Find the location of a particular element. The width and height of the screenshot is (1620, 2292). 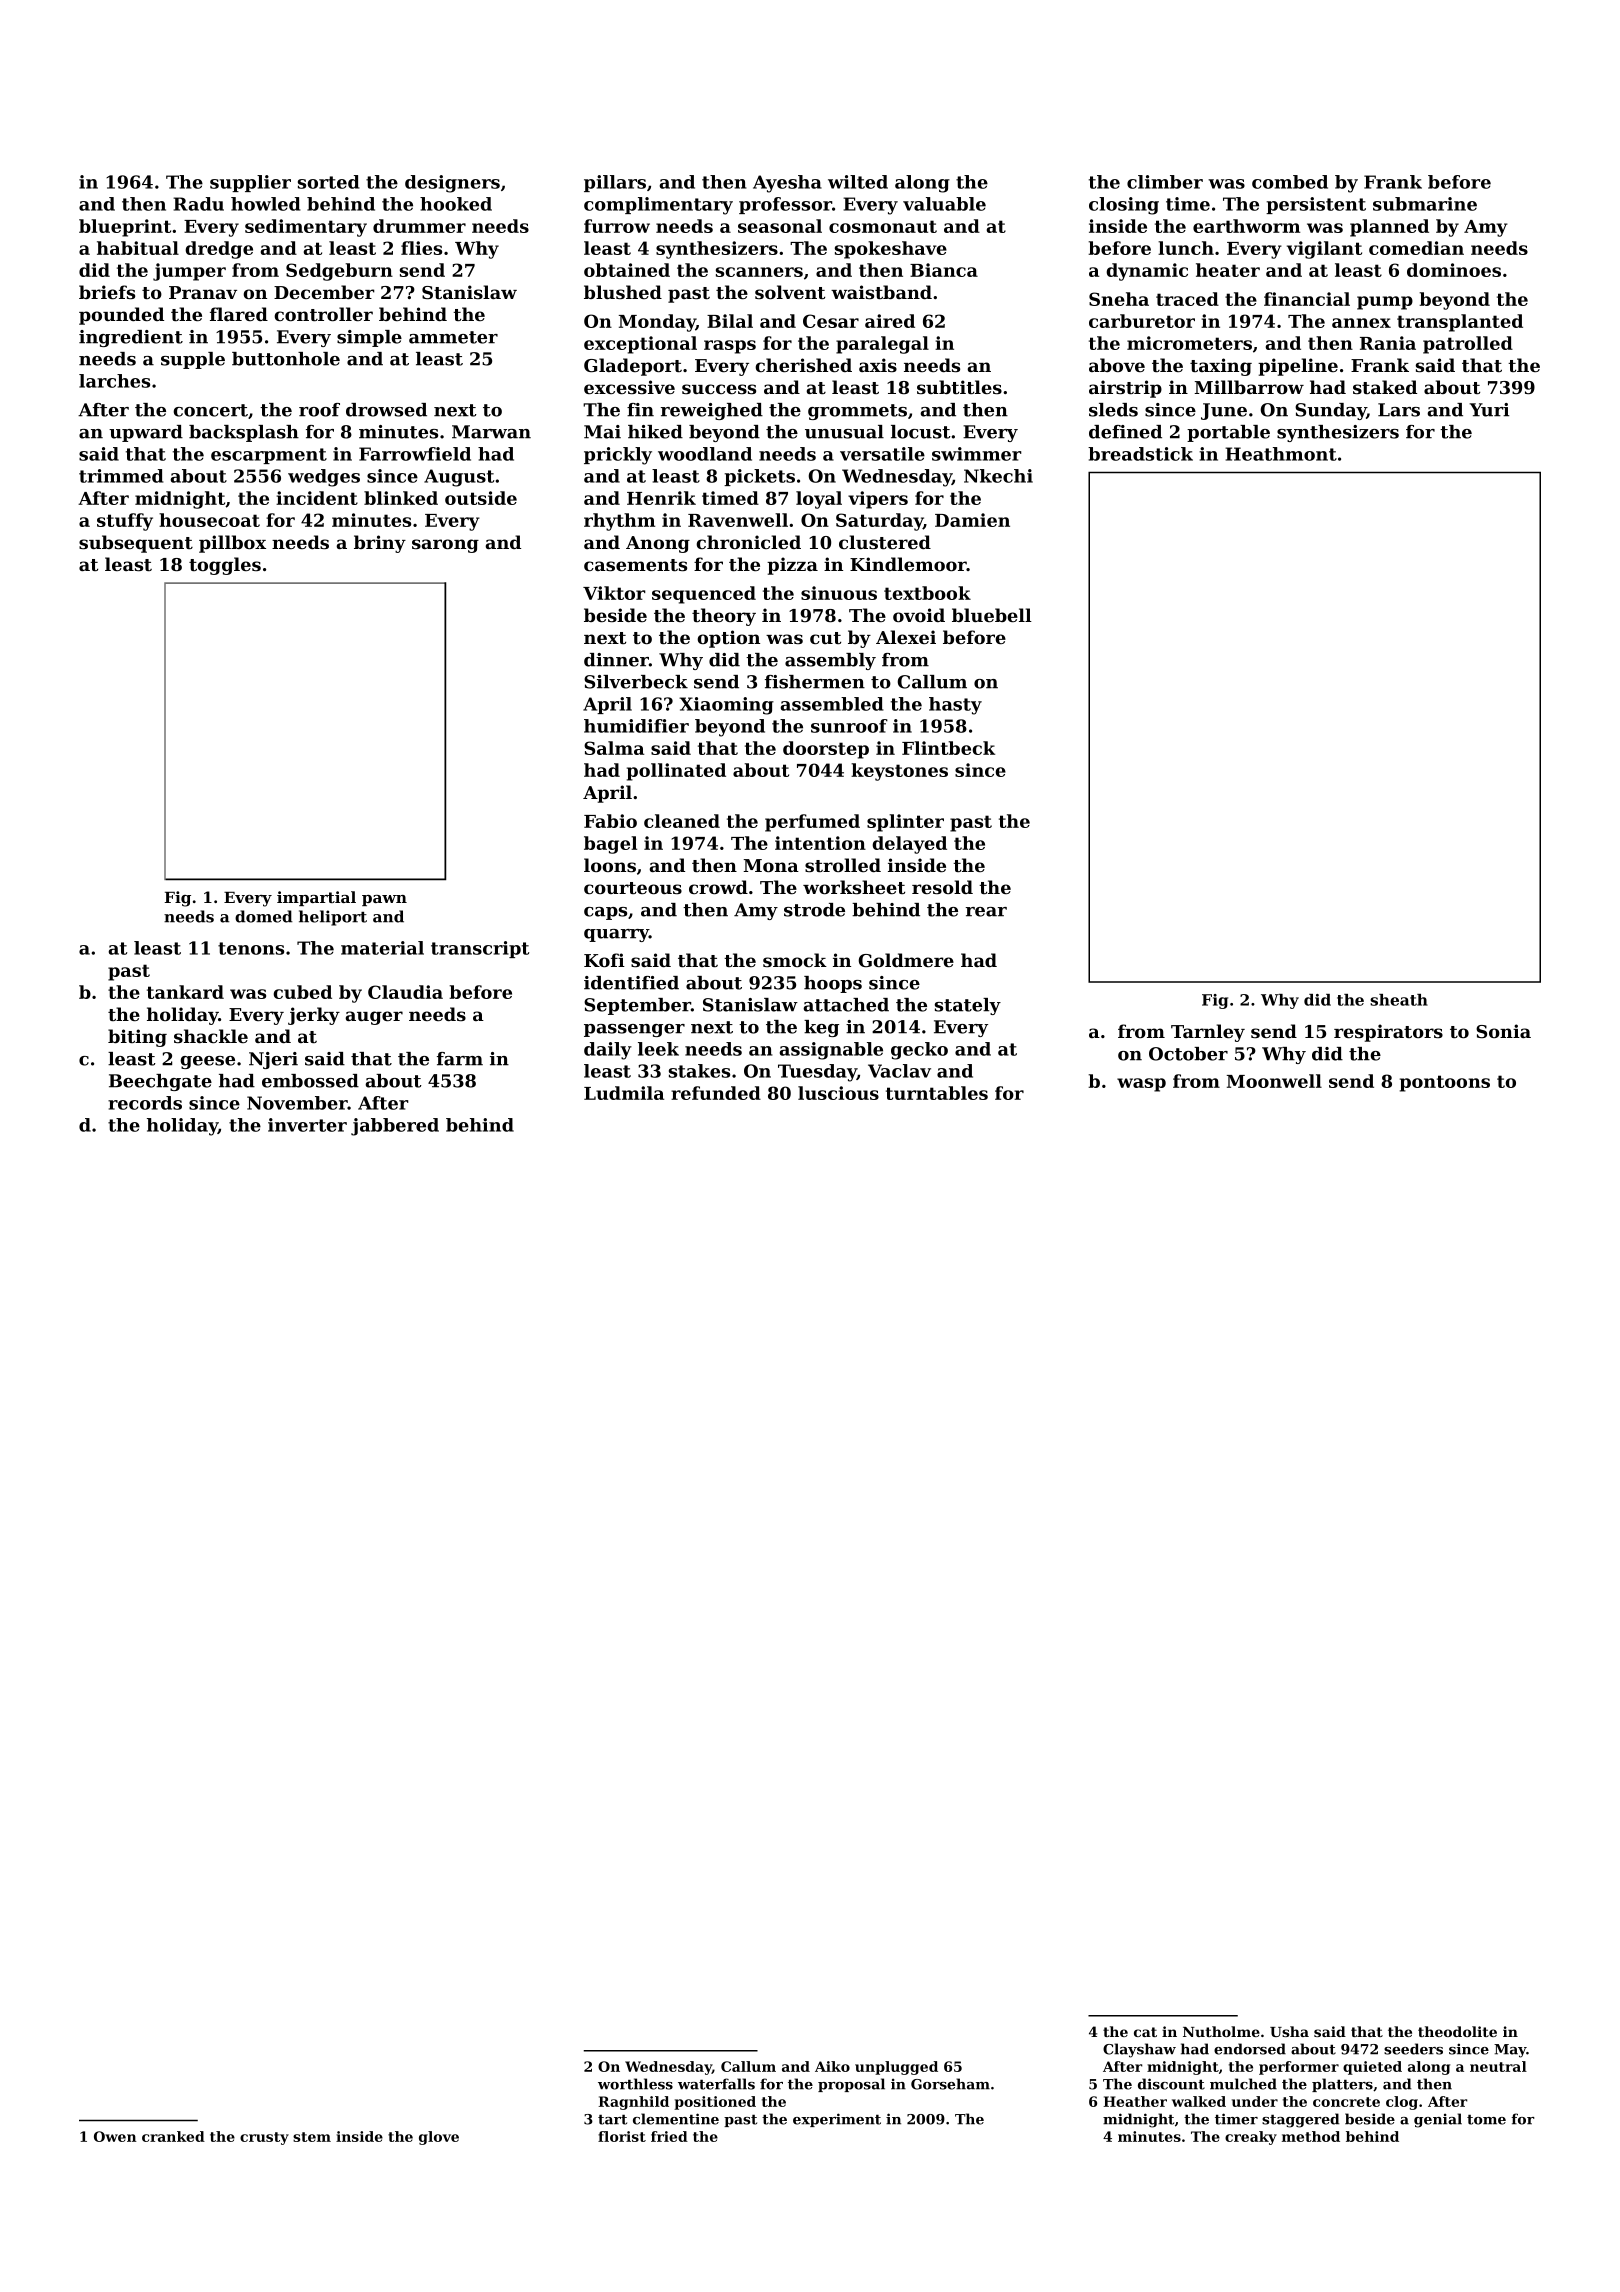

worthless is located at coordinates (635, 2084).
